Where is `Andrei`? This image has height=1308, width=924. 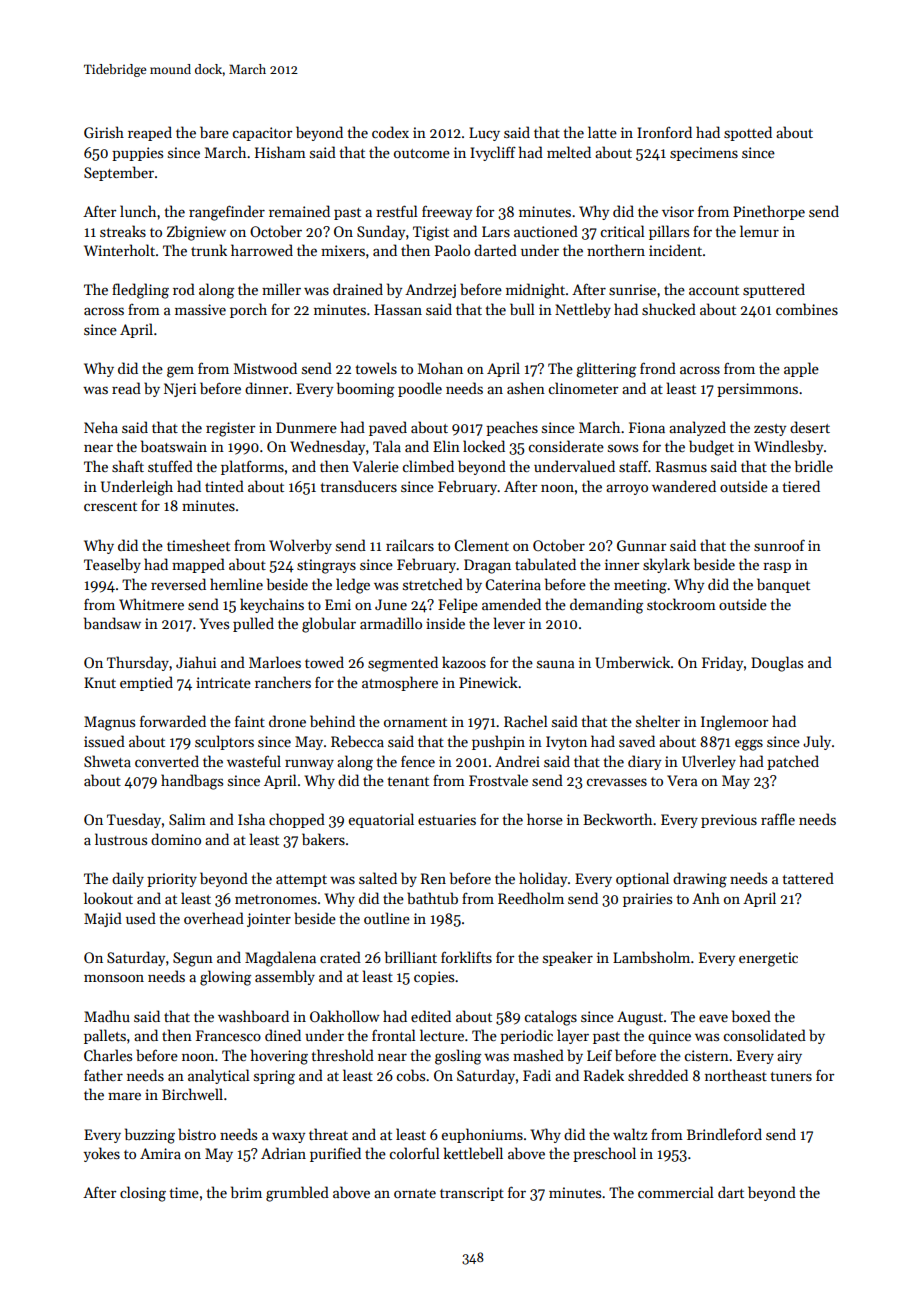 Andrei is located at coordinates (517, 761).
